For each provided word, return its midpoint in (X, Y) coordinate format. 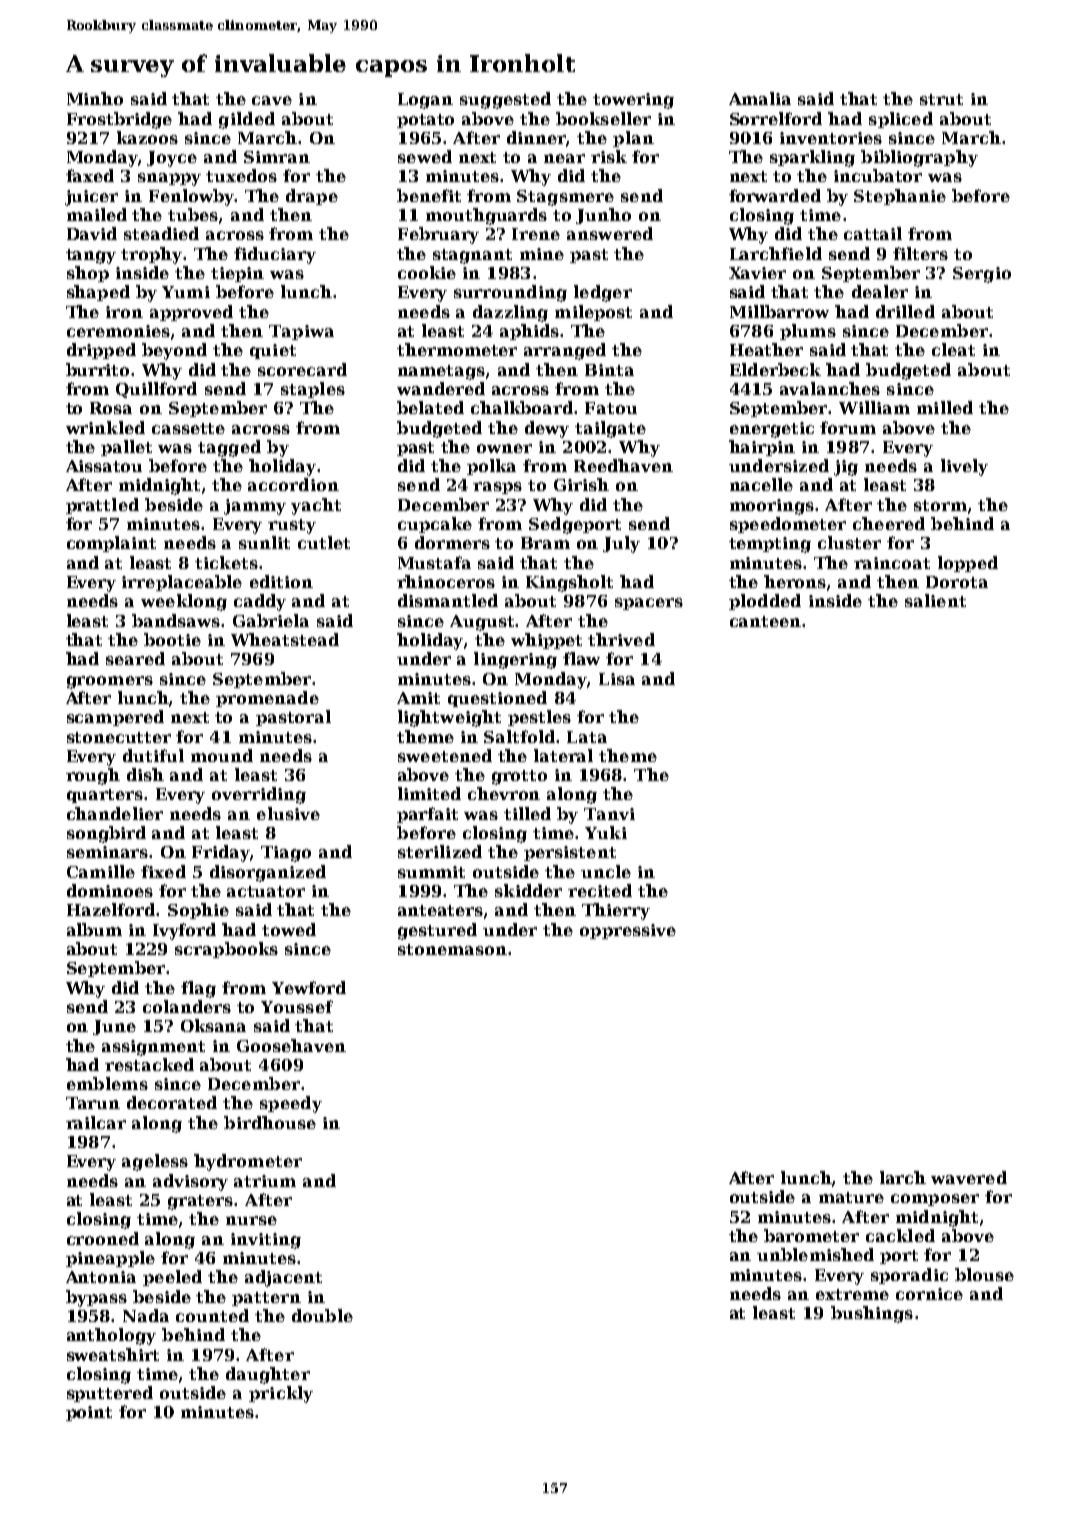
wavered (969, 1177)
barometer (811, 1235)
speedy (291, 1104)
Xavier (757, 273)
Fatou (611, 408)
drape (312, 197)
